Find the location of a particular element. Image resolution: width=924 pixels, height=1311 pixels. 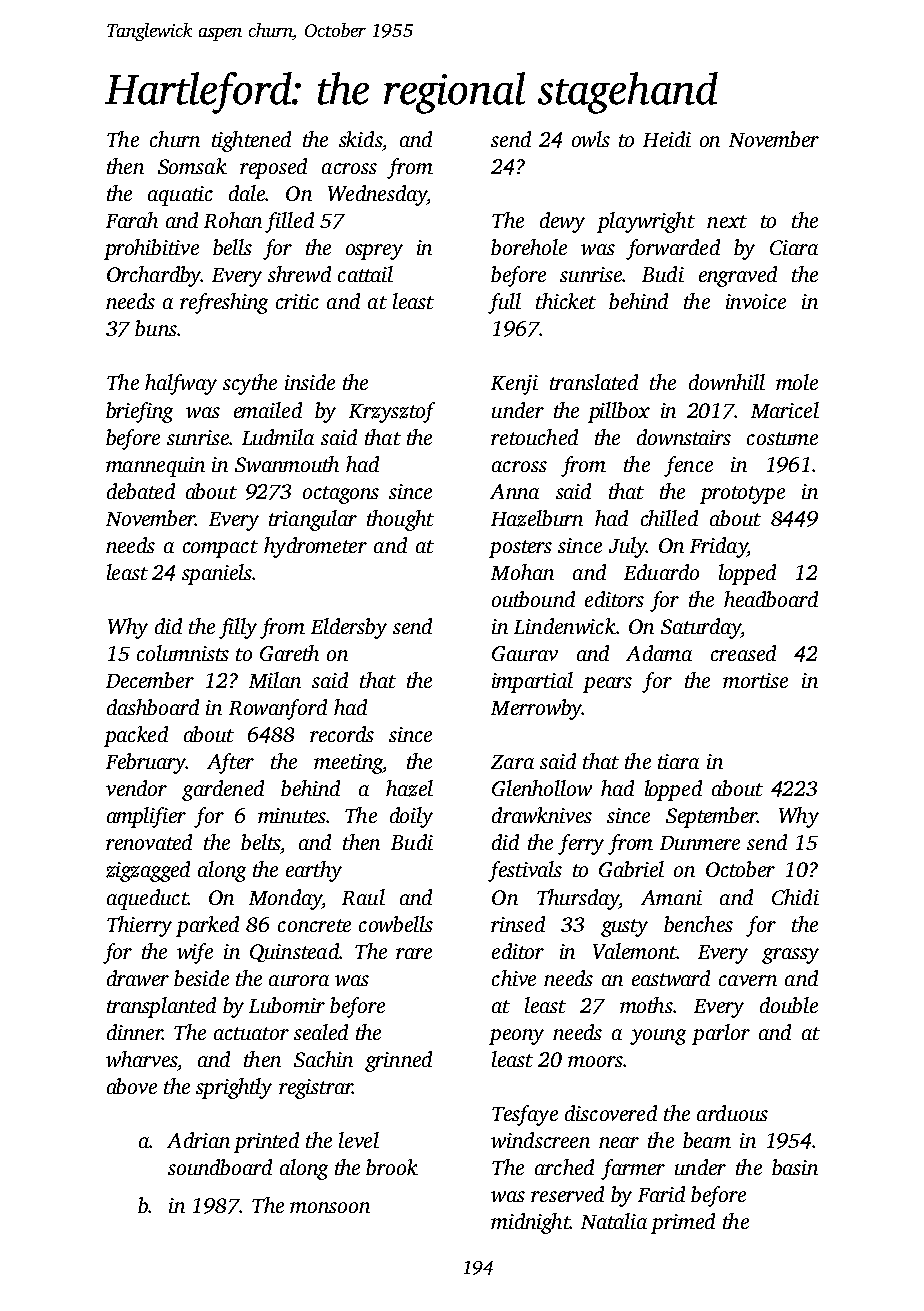

monsoon is located at coordinates (330, 1207).
